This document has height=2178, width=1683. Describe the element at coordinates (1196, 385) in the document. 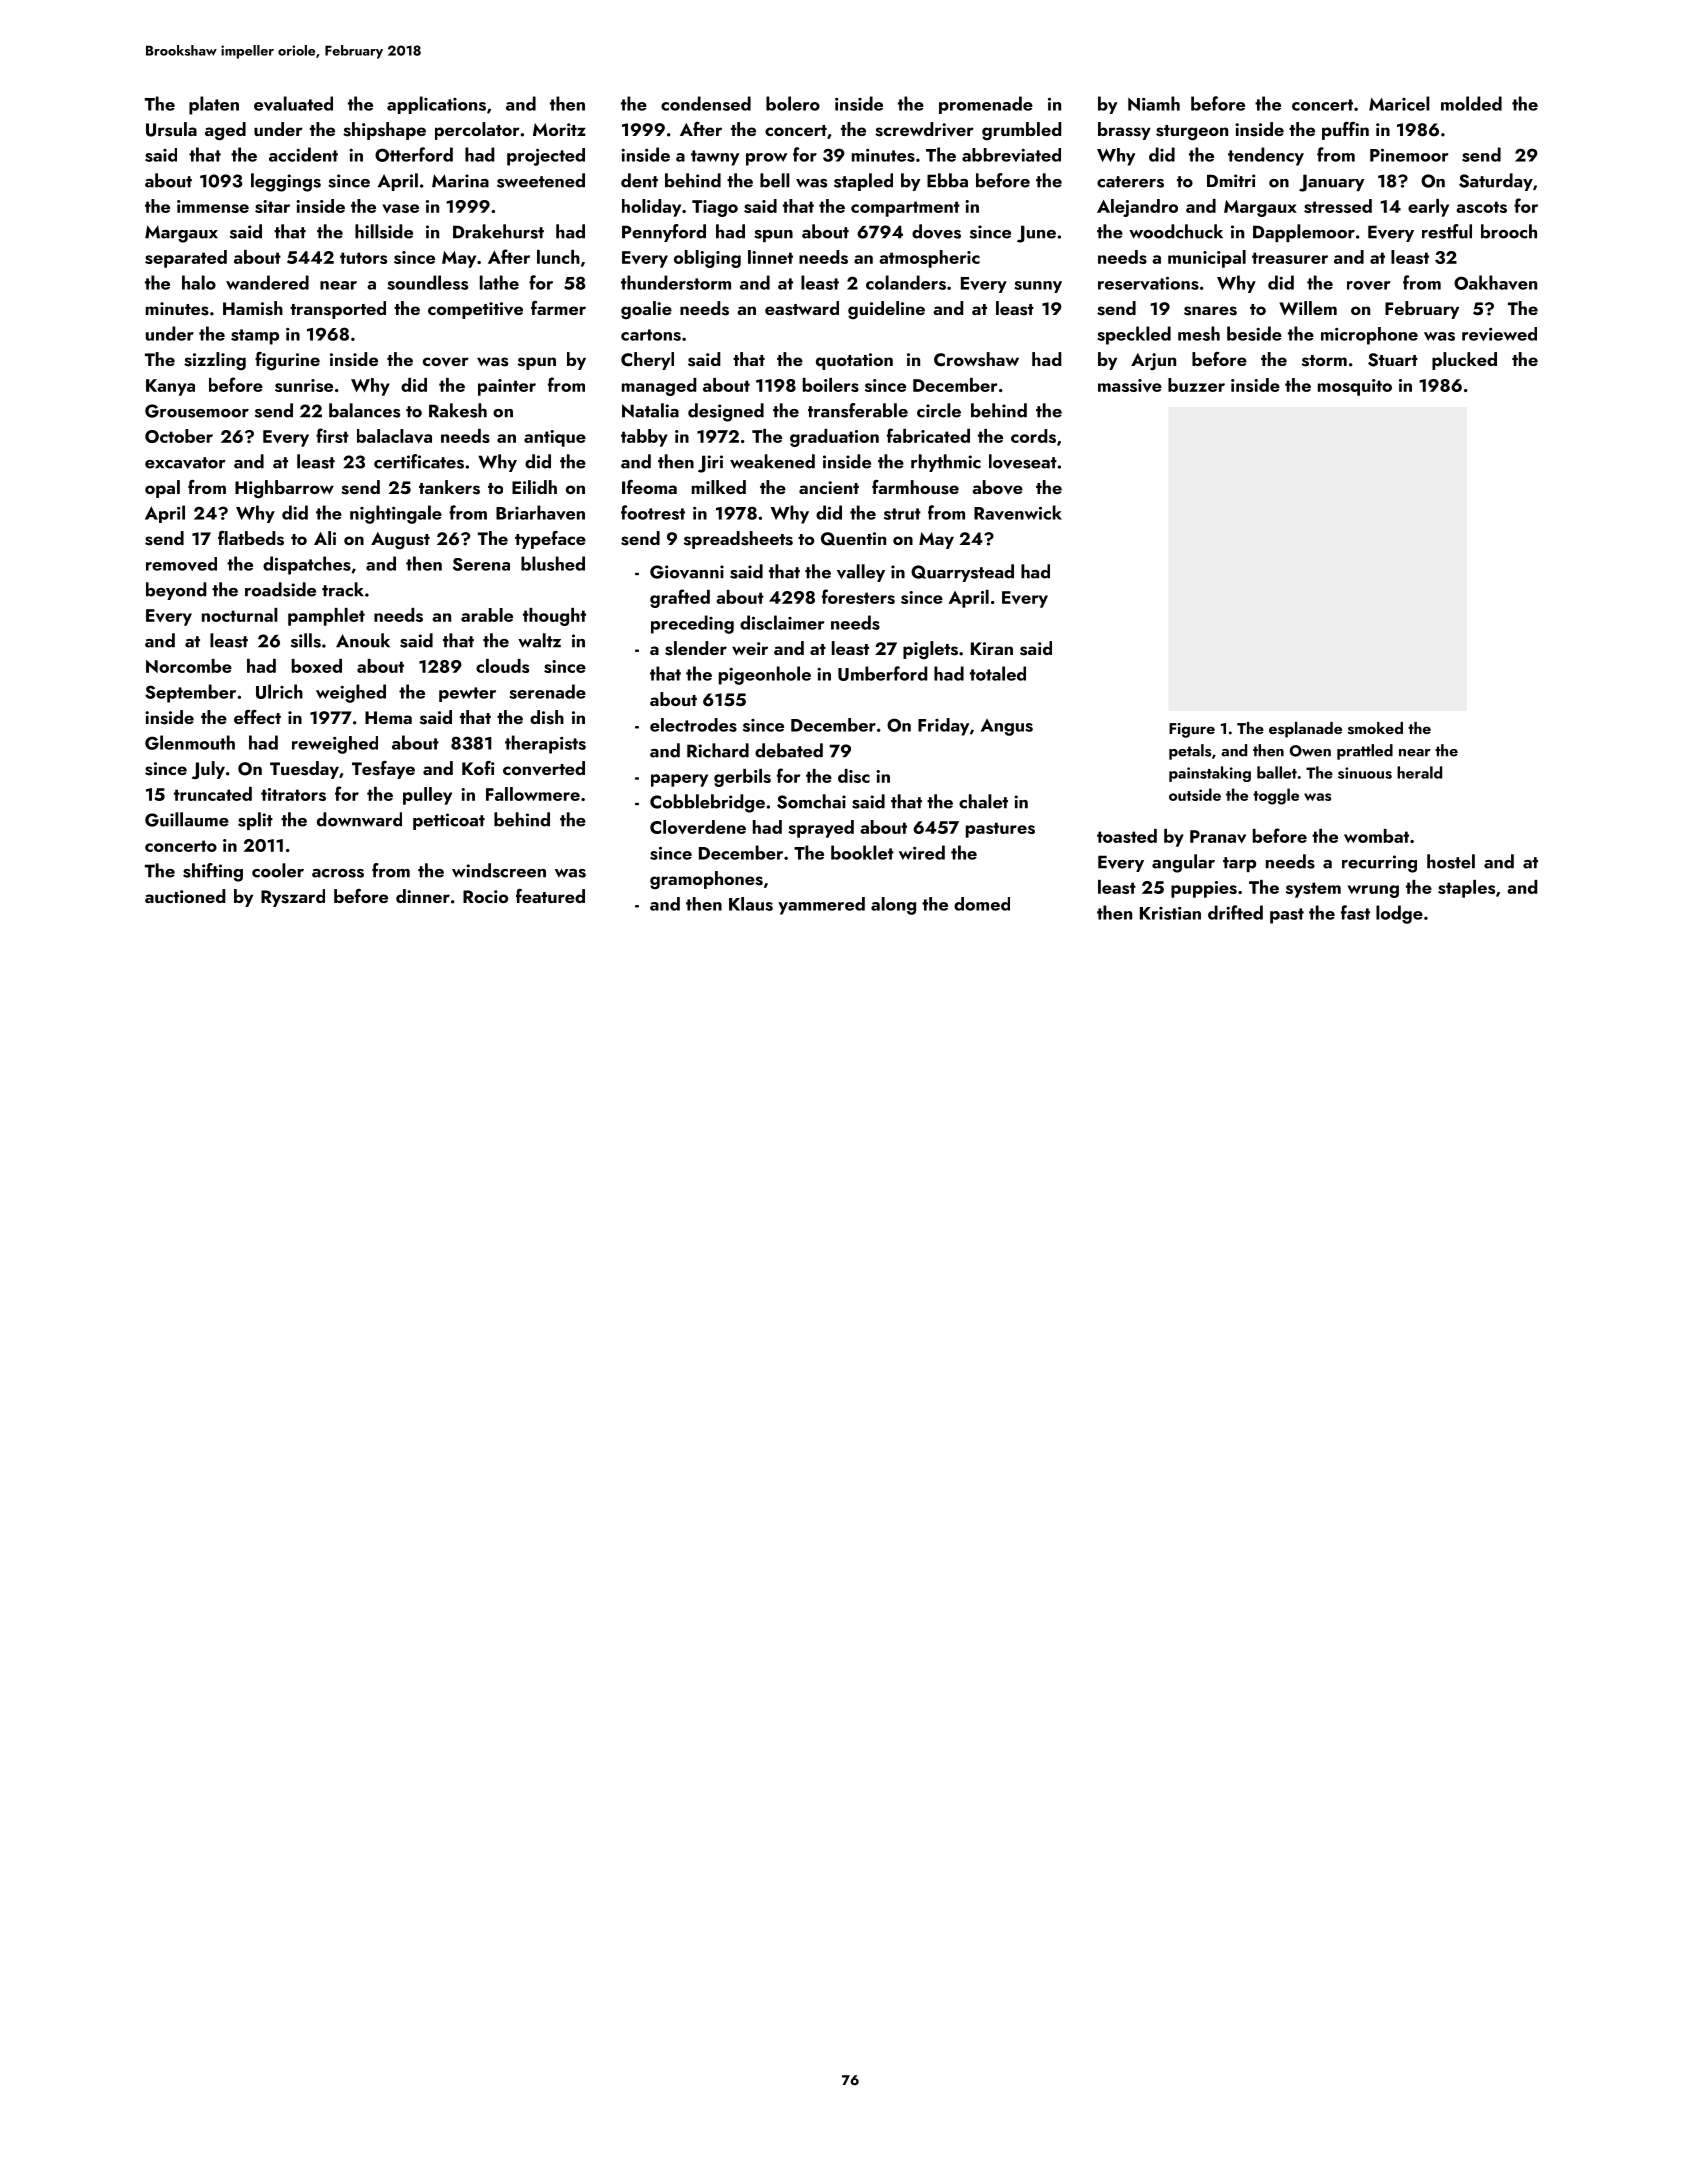

I see `buzzer` at that location.
